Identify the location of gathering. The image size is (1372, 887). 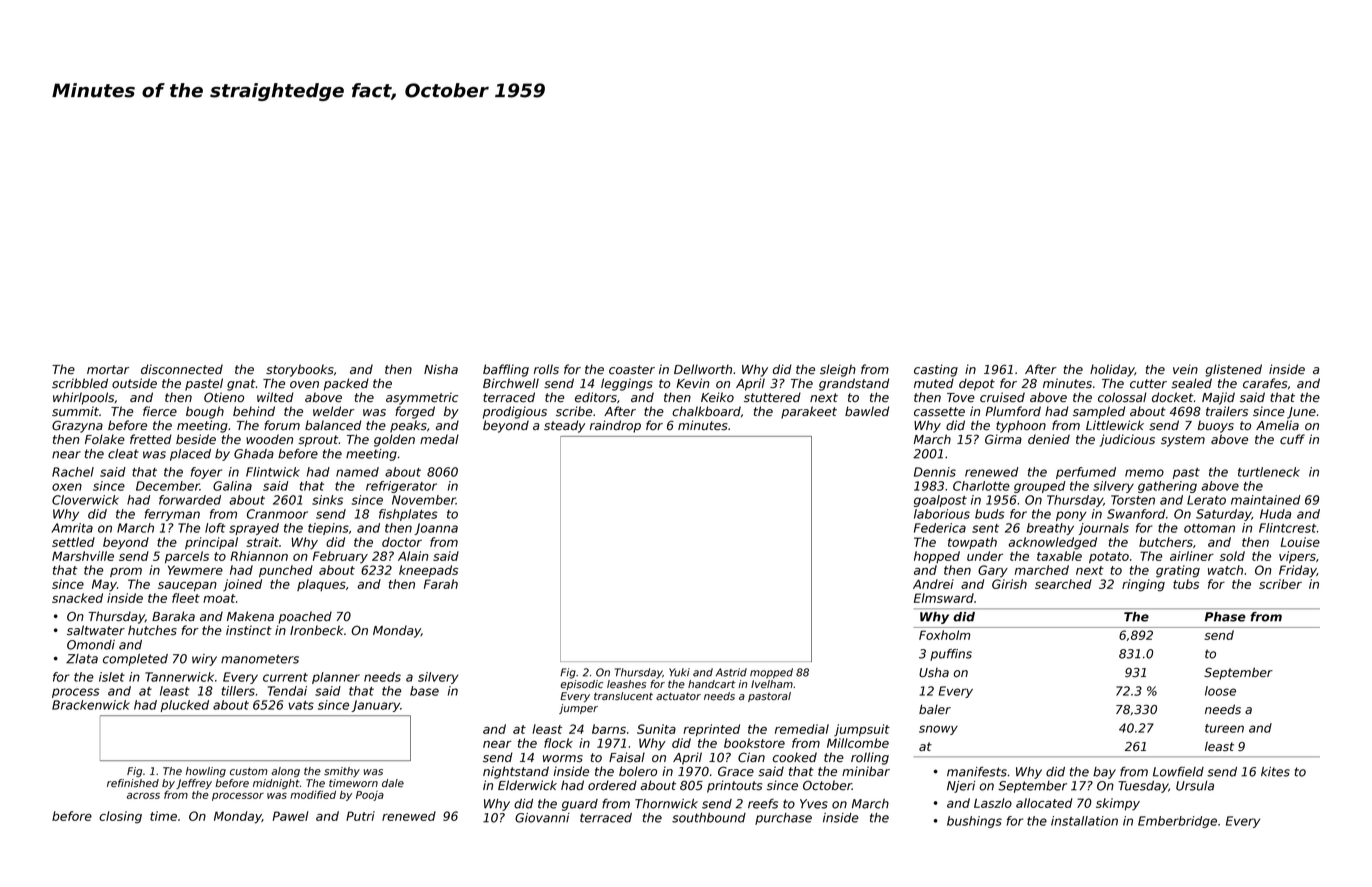
(1167, 487).
